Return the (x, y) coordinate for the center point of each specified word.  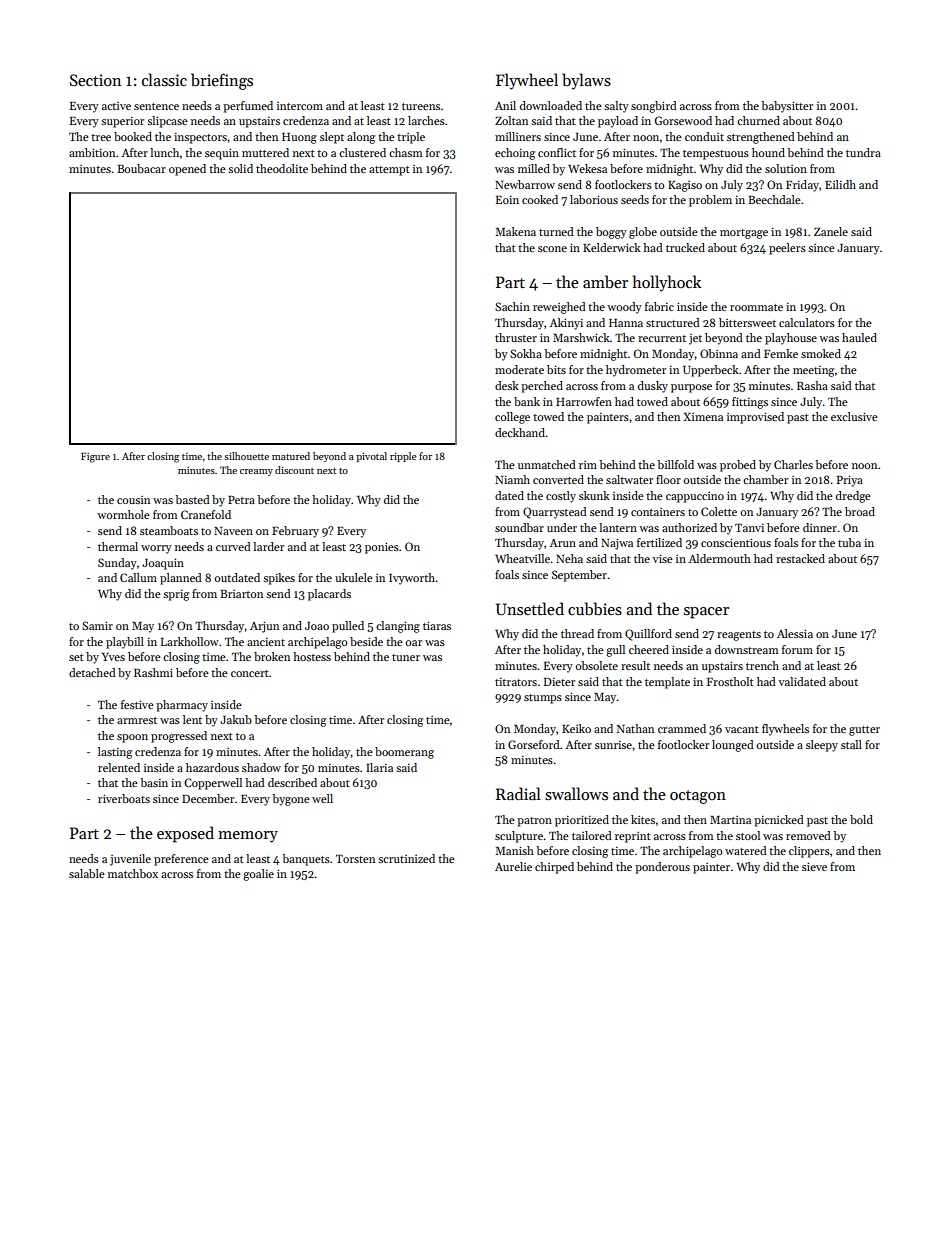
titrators (516, 682)
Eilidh (840, 184)
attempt (389, 171)
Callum (138, 577)
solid (240, 168)
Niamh (512, 479)
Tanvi (749, 528)
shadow (261, 767)
